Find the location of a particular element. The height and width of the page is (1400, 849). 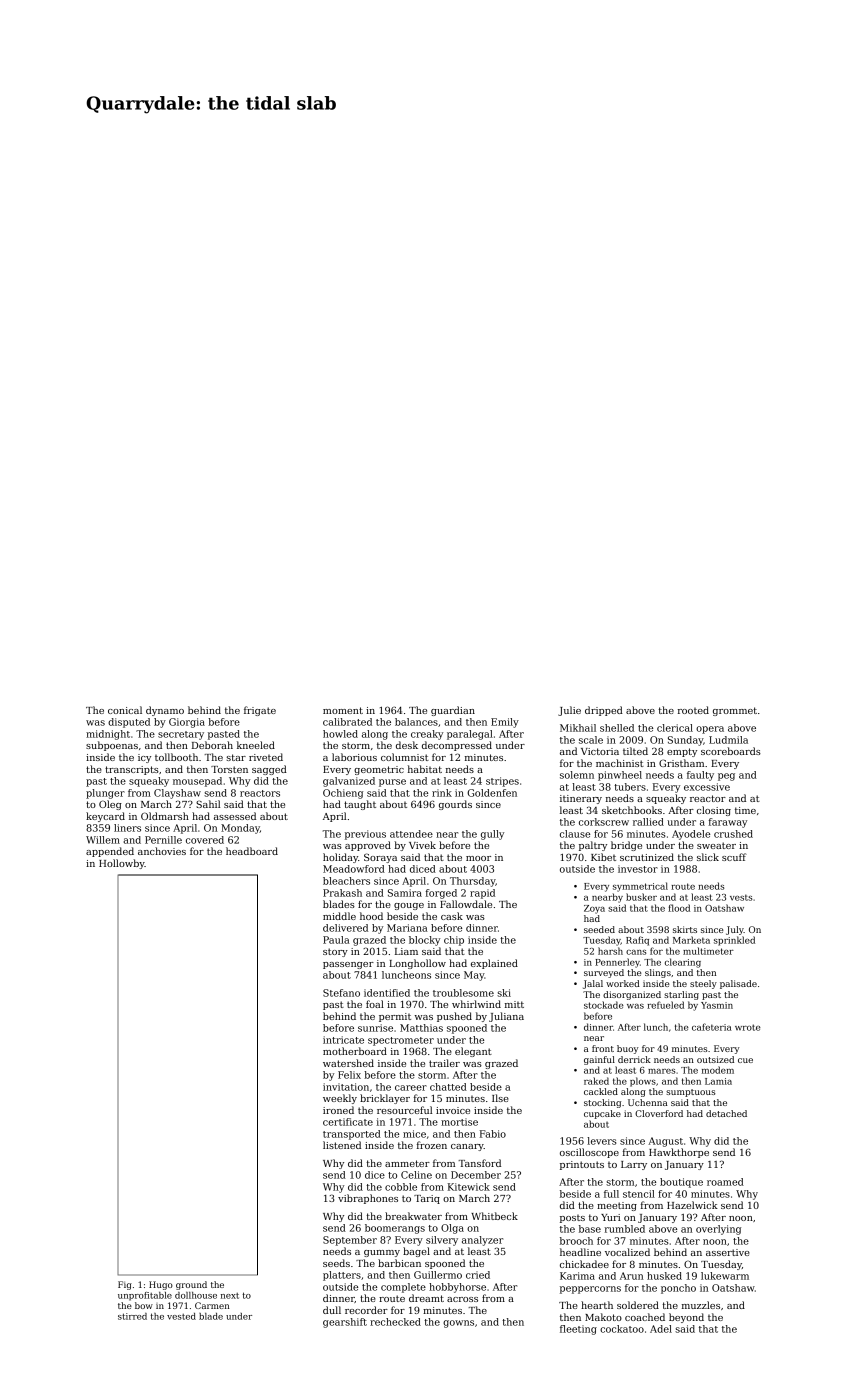

laborious is located at coordinates (354, 757).
